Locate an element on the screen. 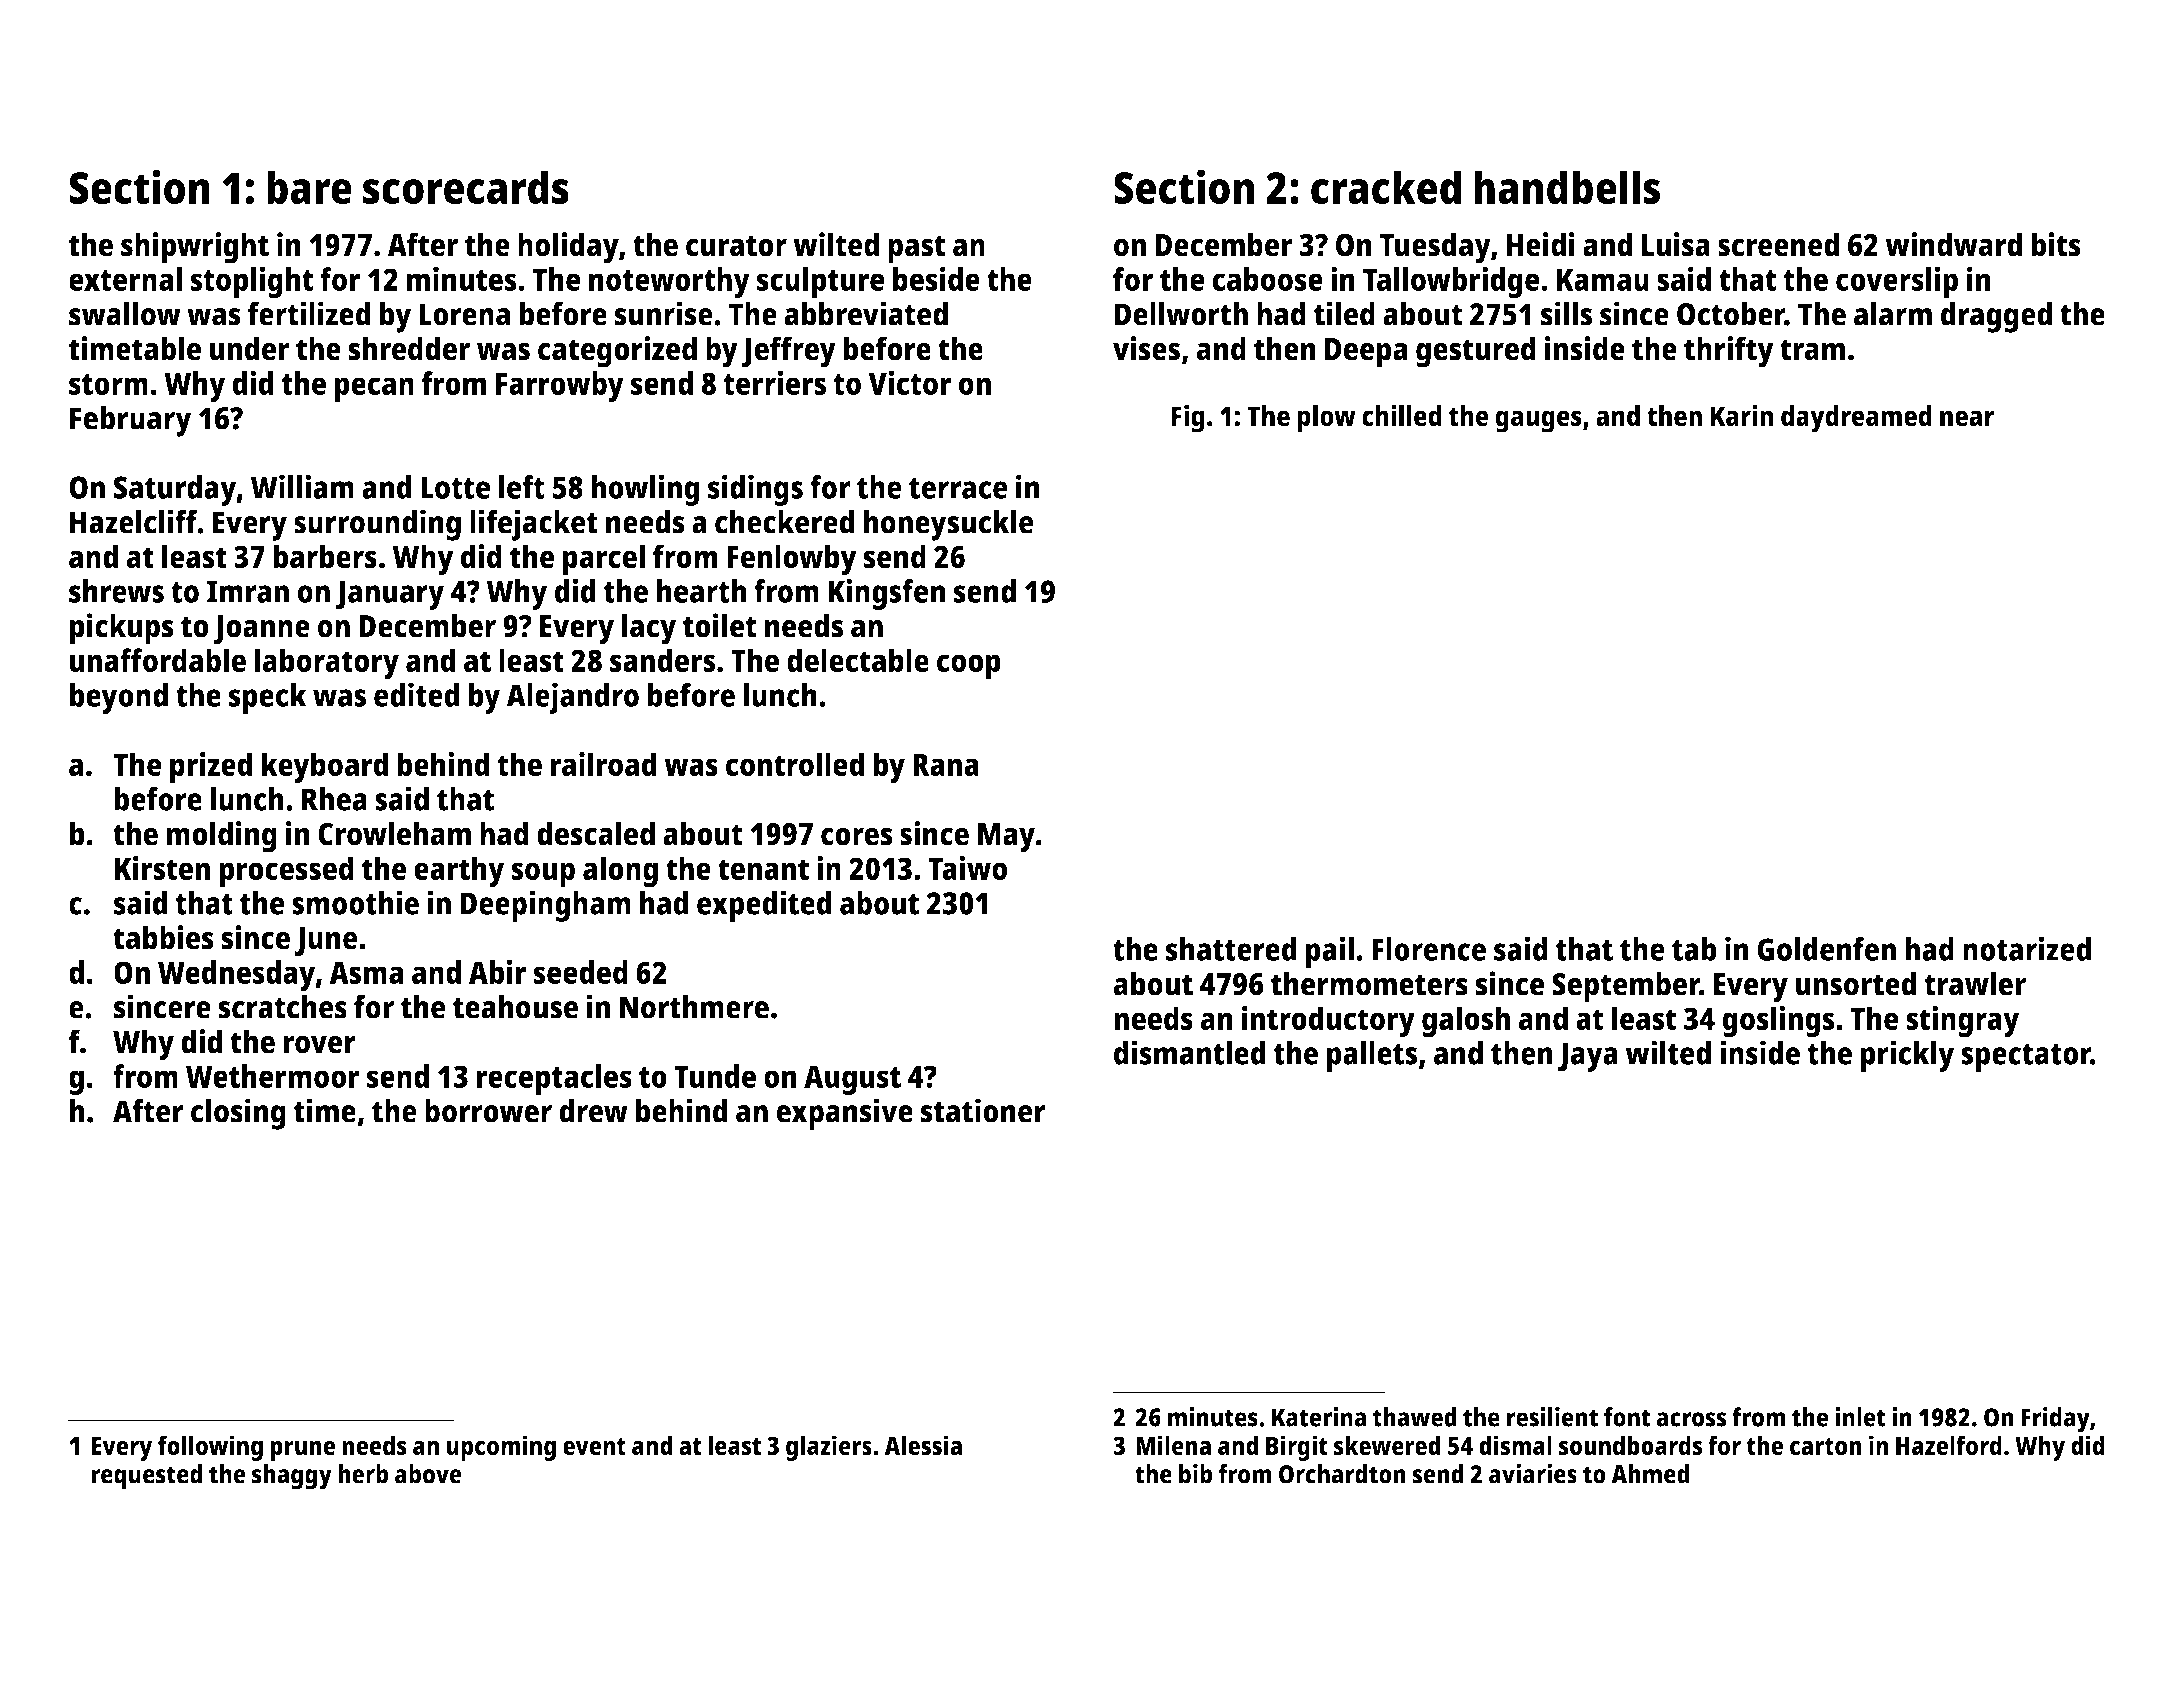 The width and height of the screenshot is (2178, 1683). terrace is located at coordinates (958, 488).
